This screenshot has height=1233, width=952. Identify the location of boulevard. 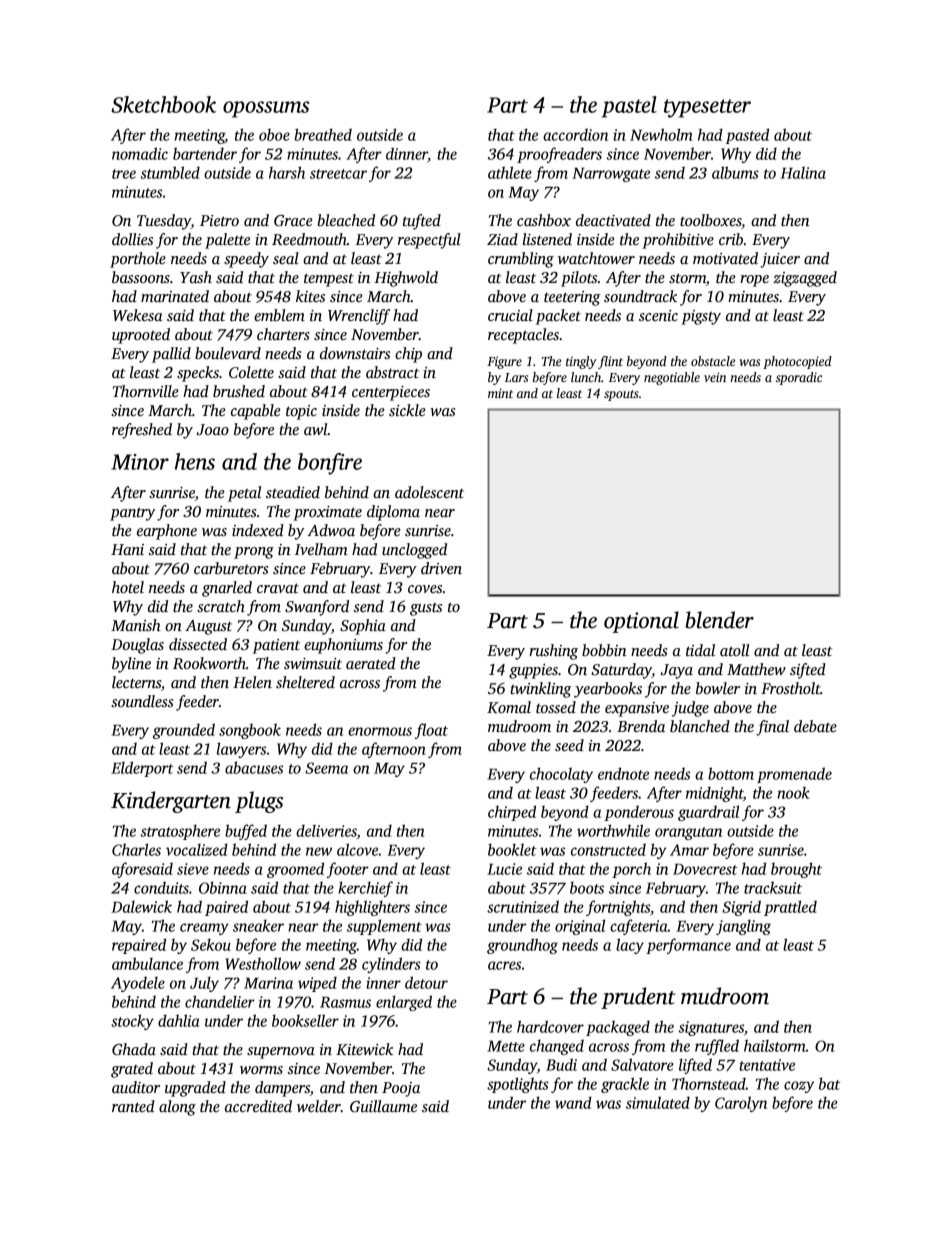
(228, 353).
